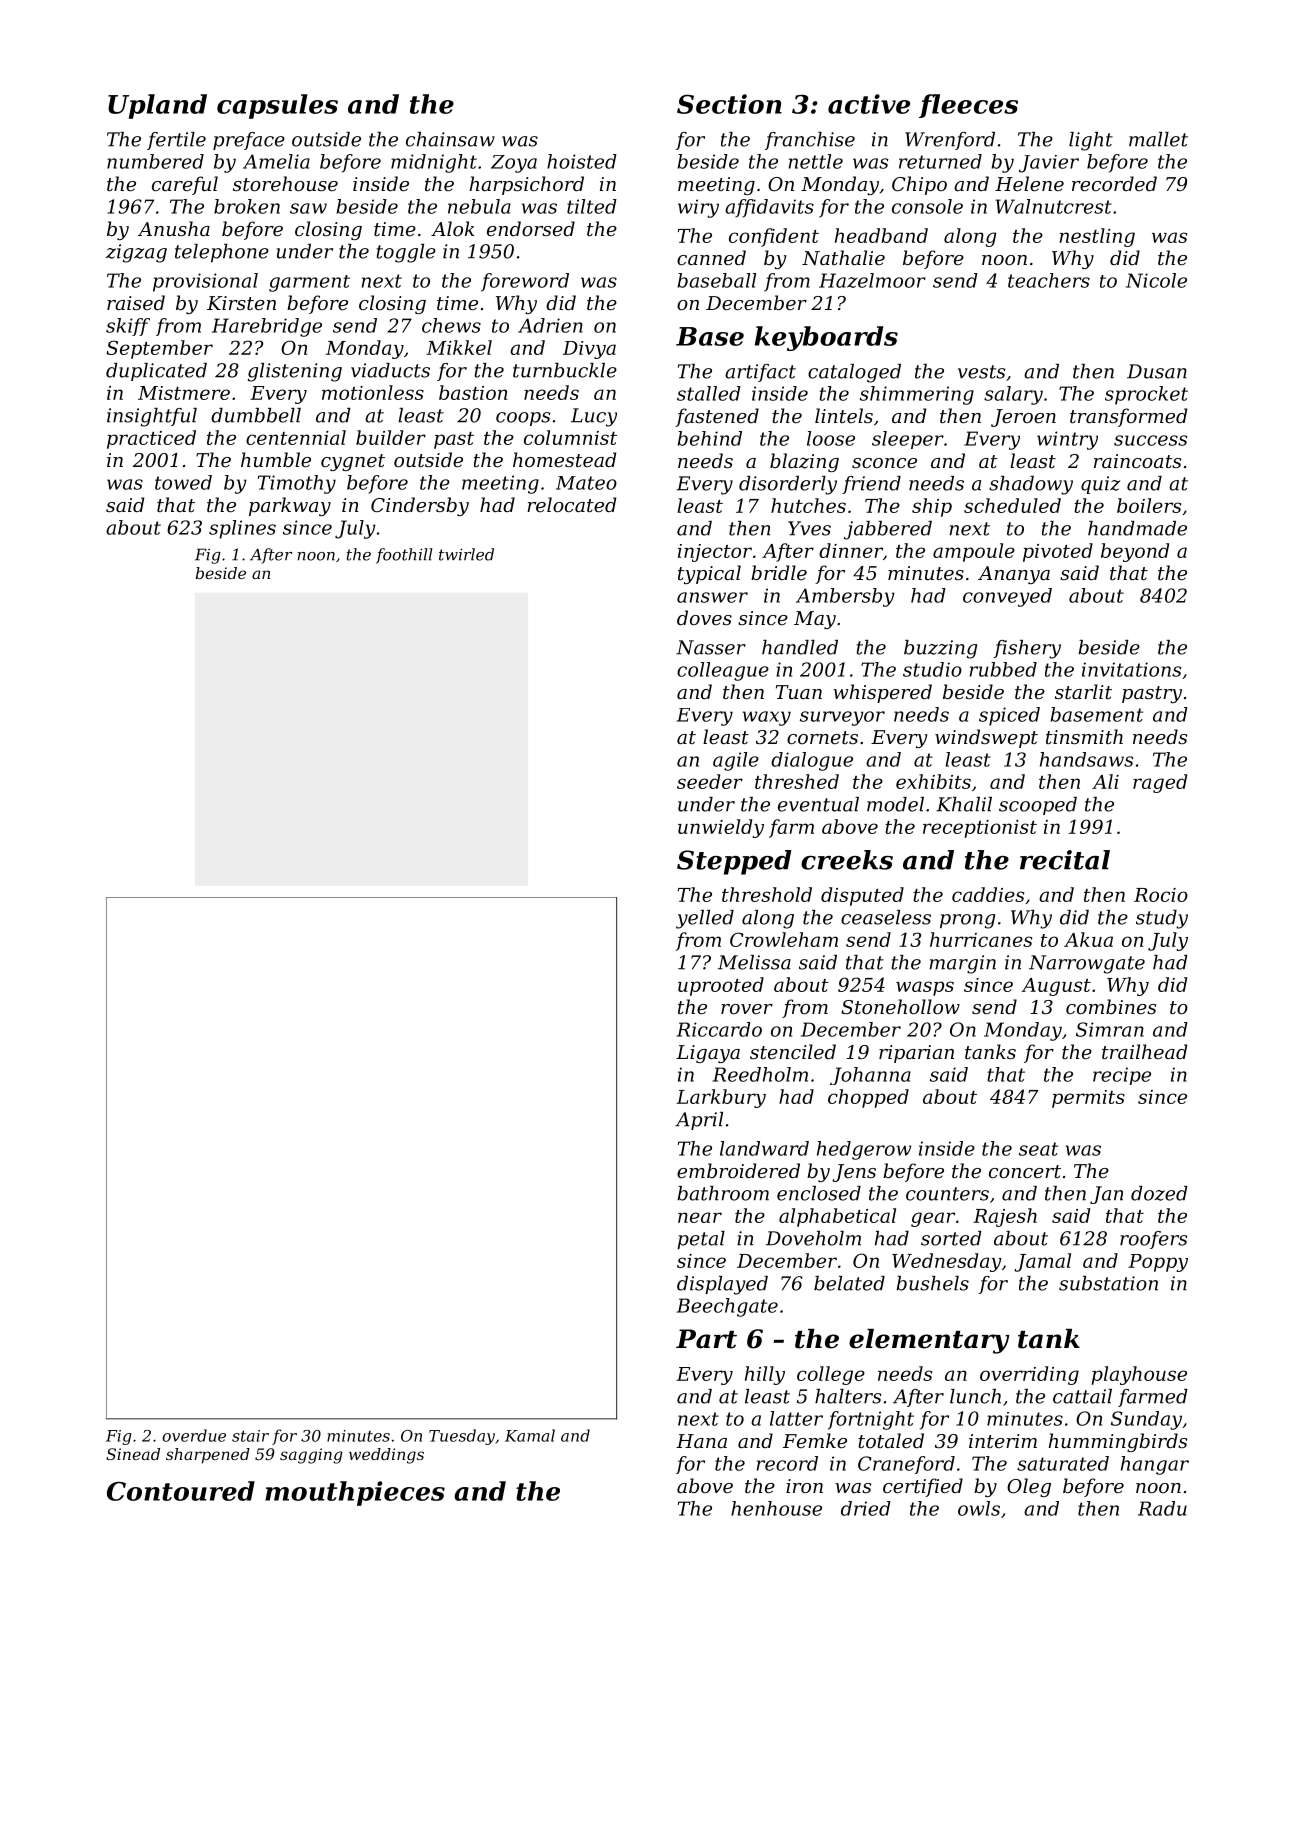 The height and width of the screenshot is (1830, 1294). What do you see at coordinates (1049, 280) in the screenshot?
I see `teachers` at bounding box center [1049, 280].
